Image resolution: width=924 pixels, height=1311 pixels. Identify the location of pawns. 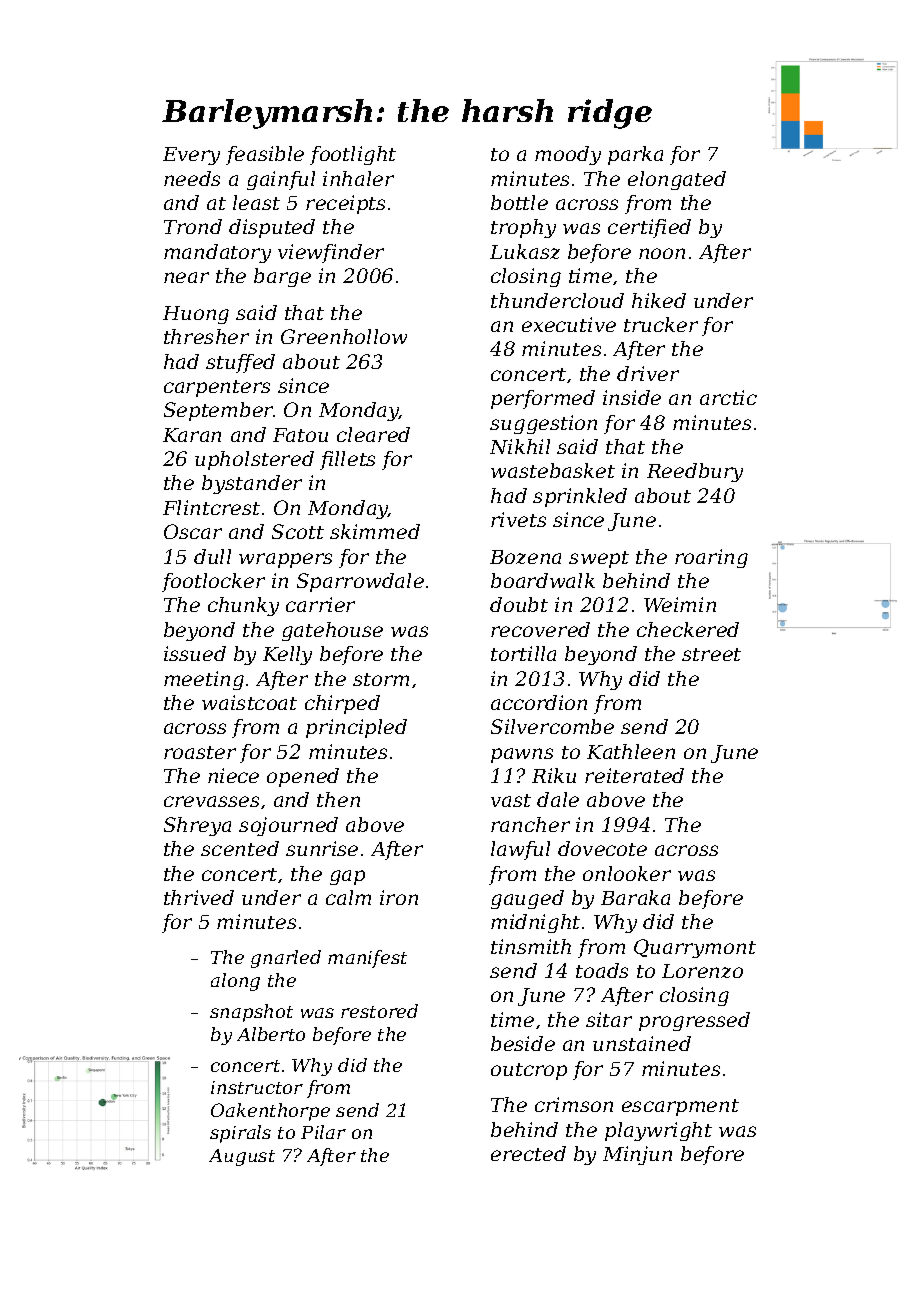
(522, 755).
